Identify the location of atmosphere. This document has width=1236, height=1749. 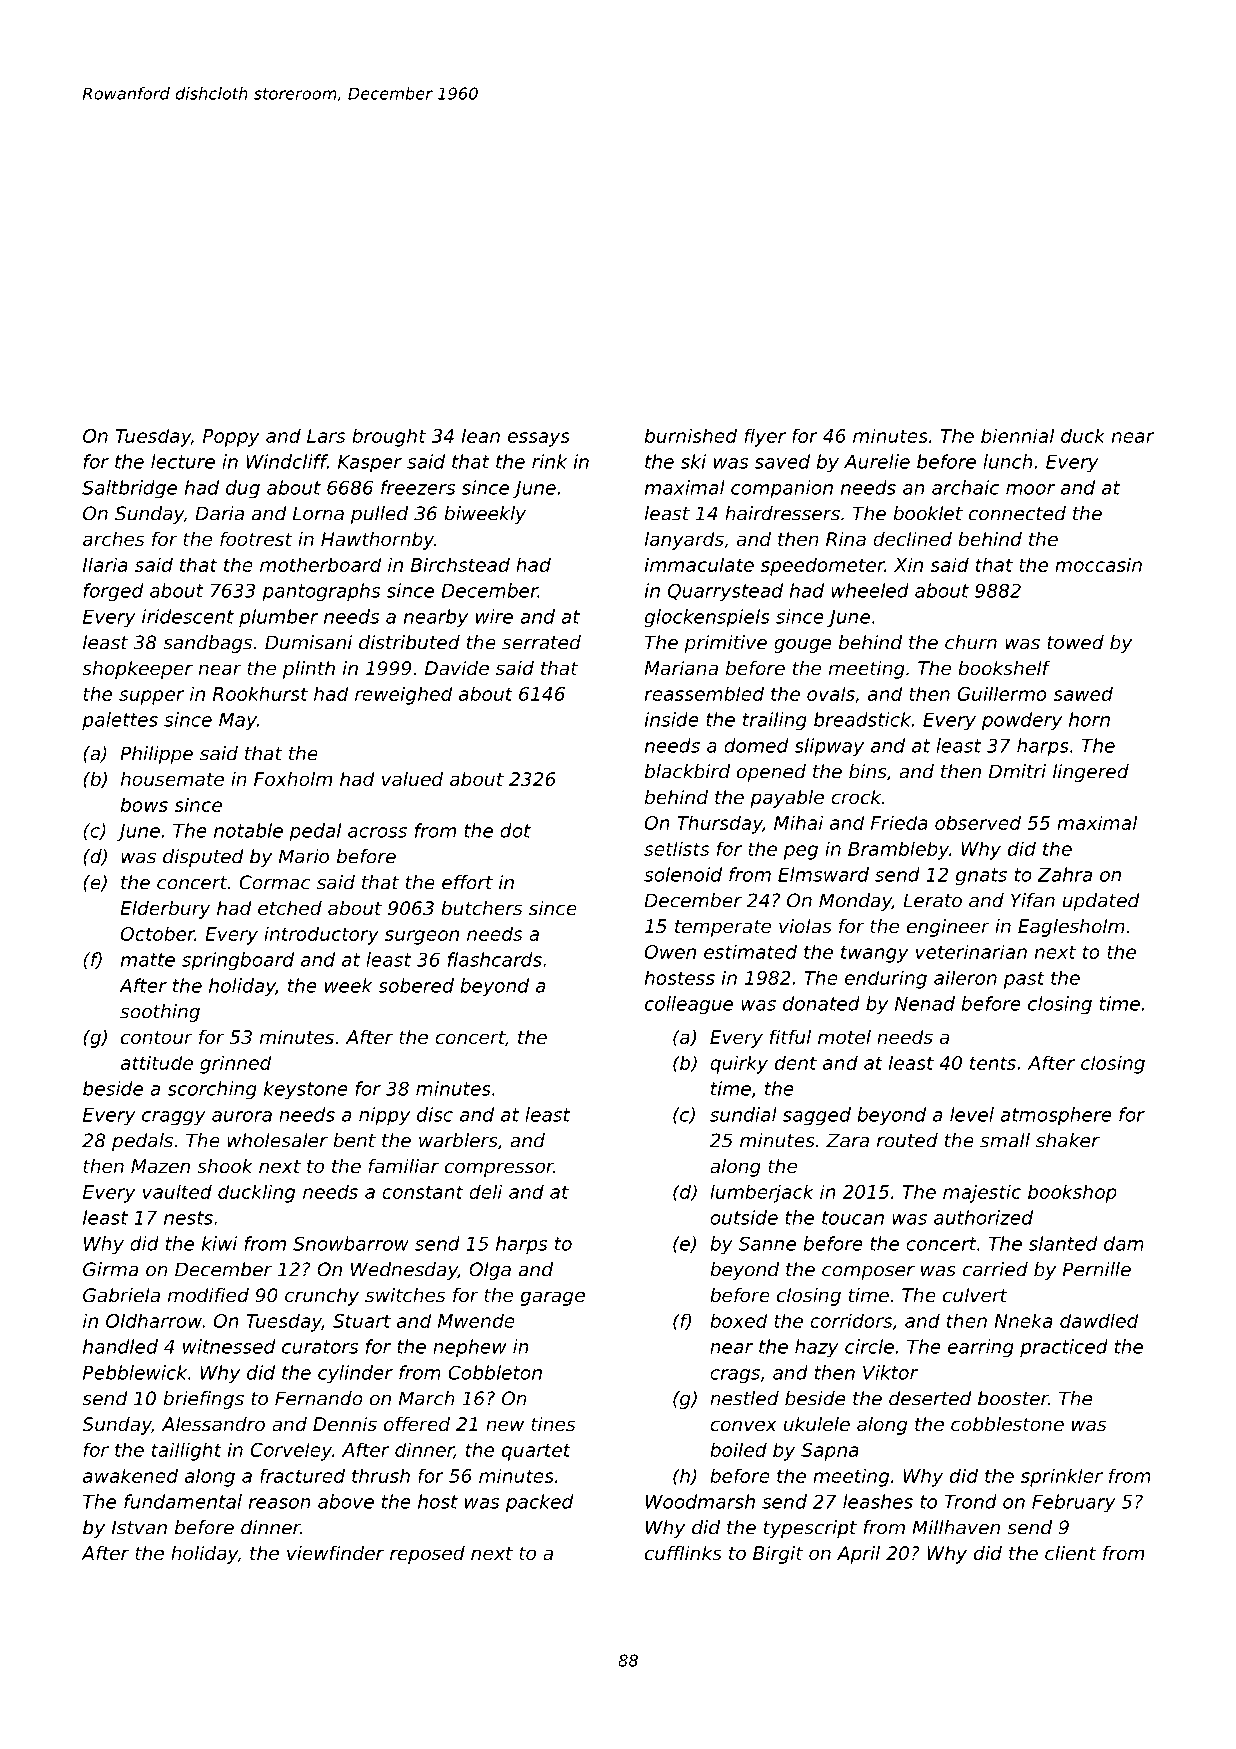
(1056, 1116).
